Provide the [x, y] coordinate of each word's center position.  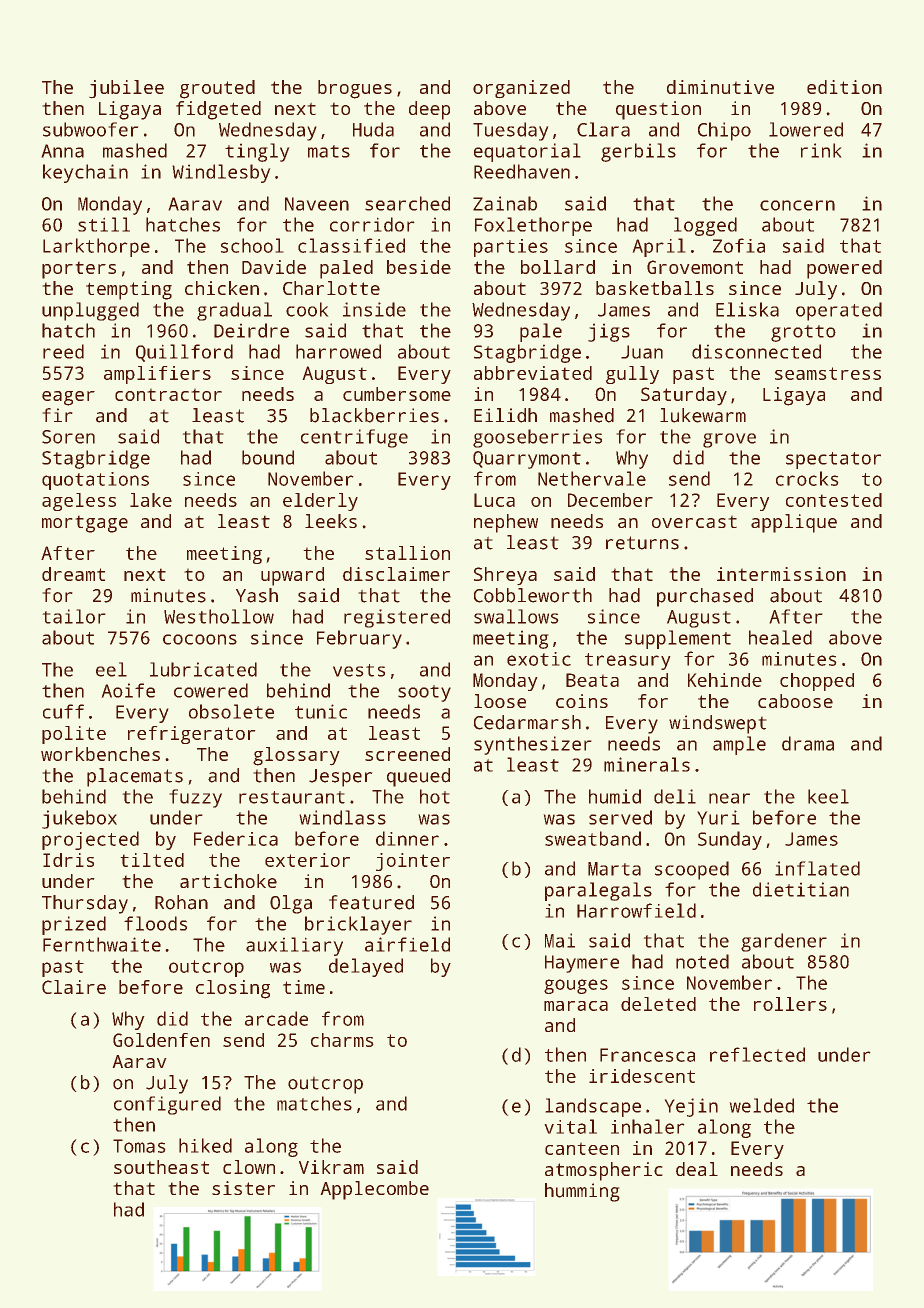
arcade [276, 1018]
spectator [833, 460]
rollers [790, 1004]
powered [844, 269]
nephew [506, 523]
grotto [803, 333]
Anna [62, 151]
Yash [257, 595]
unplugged [90, 311]
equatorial [527, 152]
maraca [576, 1006]
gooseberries [537, 438]
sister [243, 1188]
